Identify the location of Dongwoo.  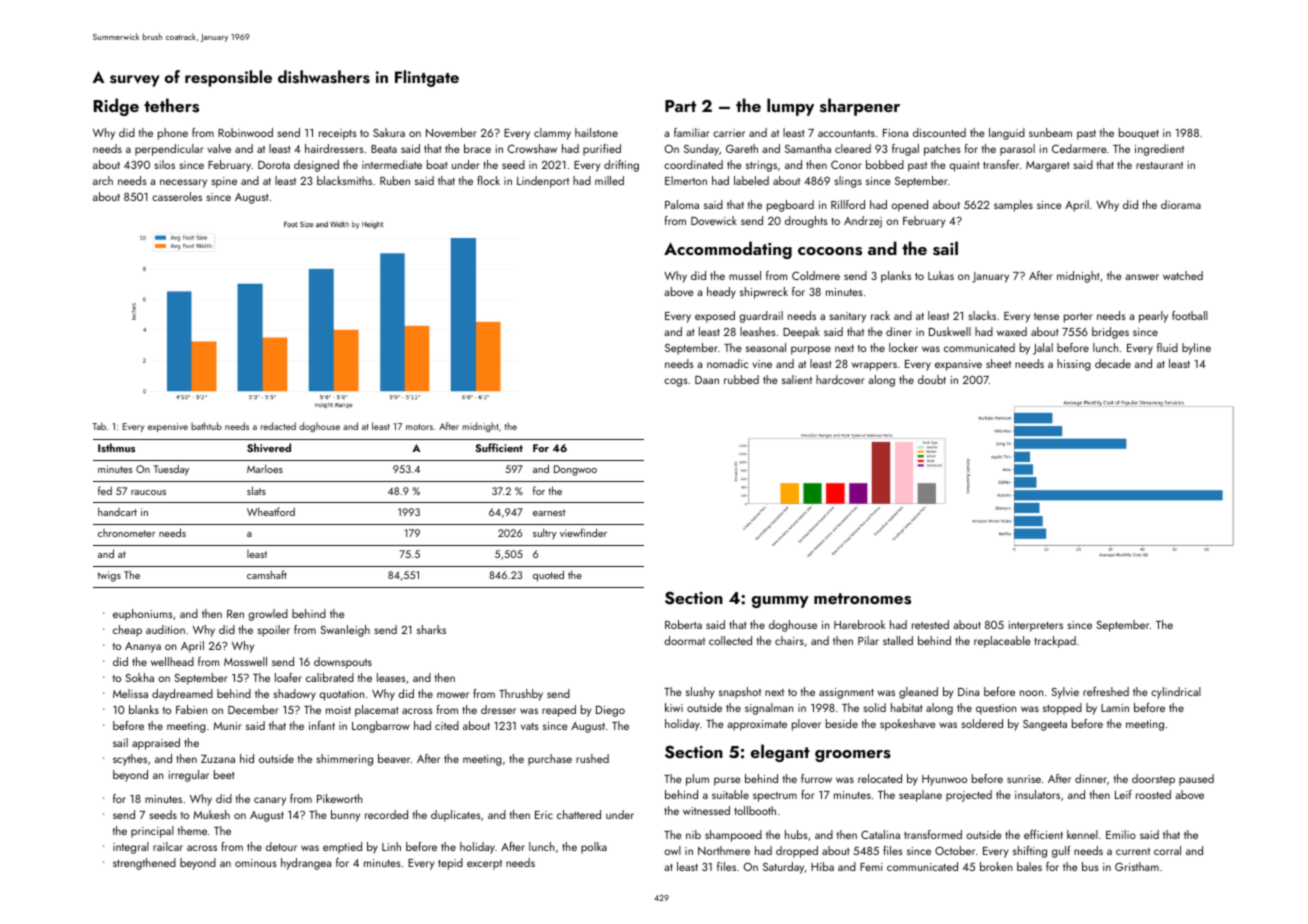
(575, 470).
